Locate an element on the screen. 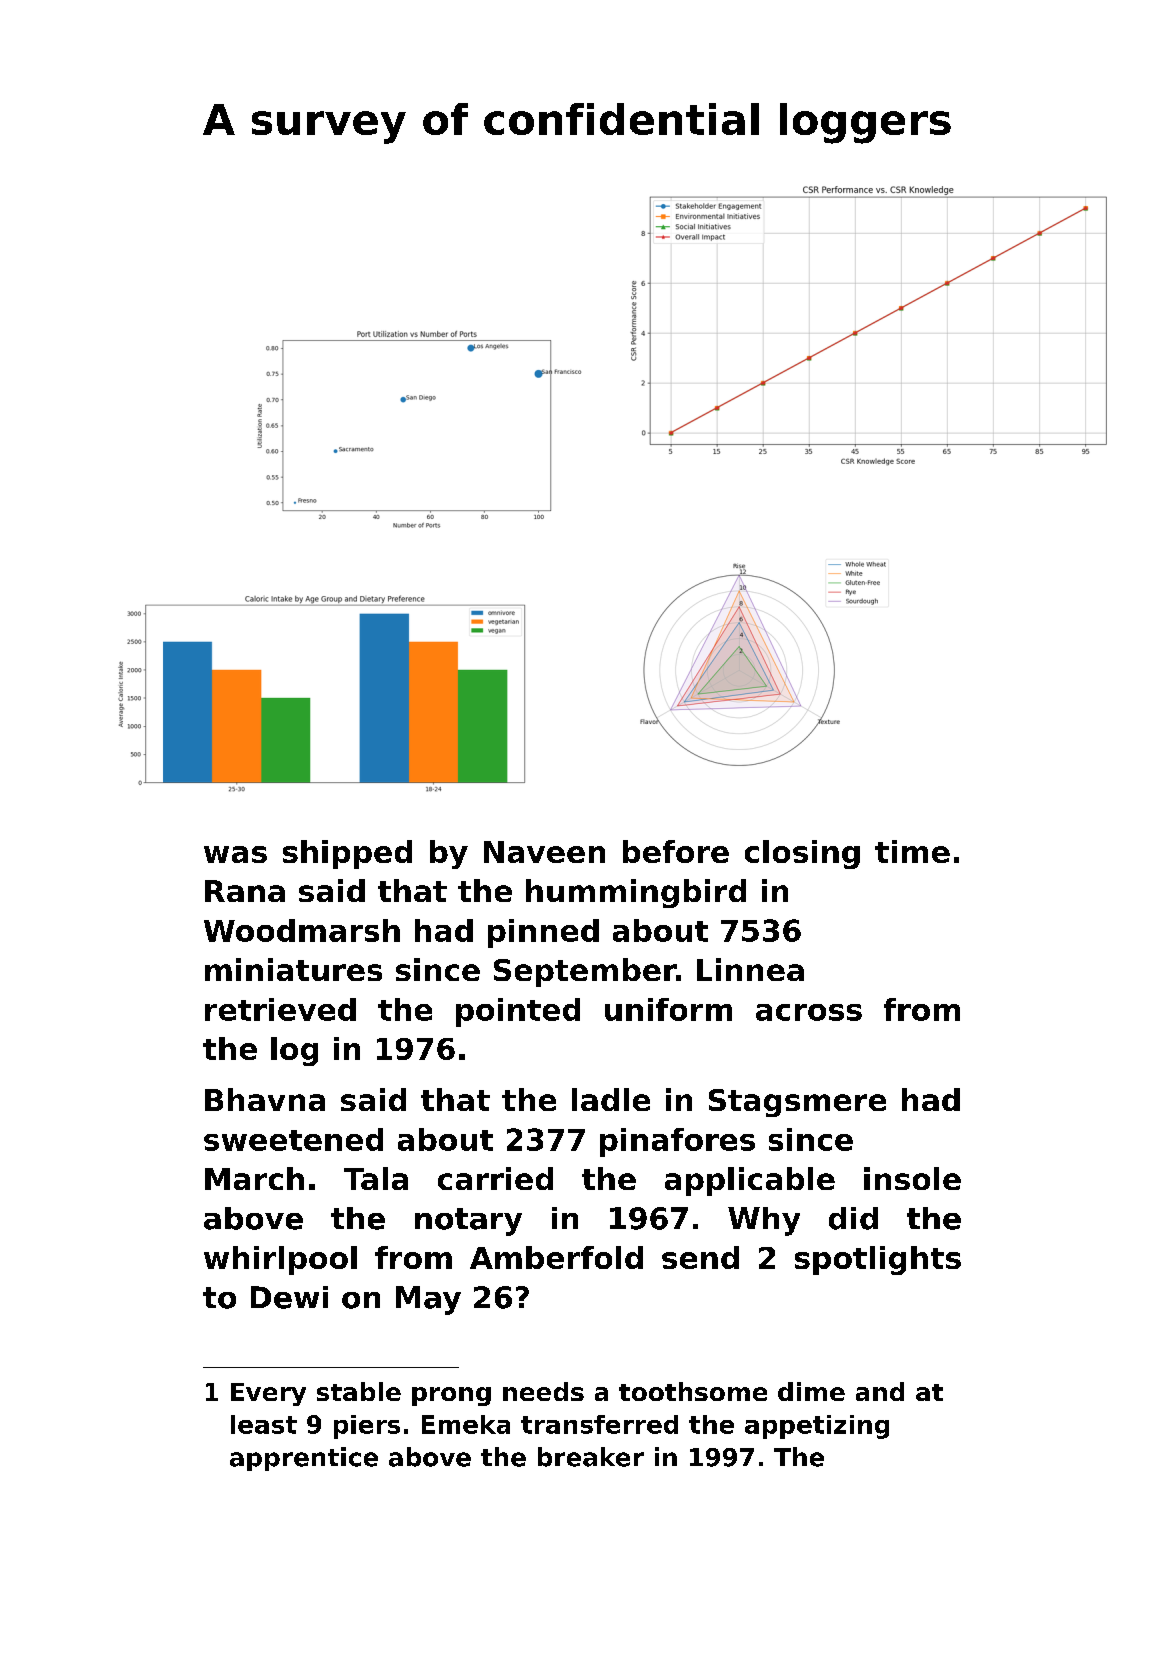 The width and height of the screenshot is (1165, 1654). sweetened is located at coordinates (293, 1139).
